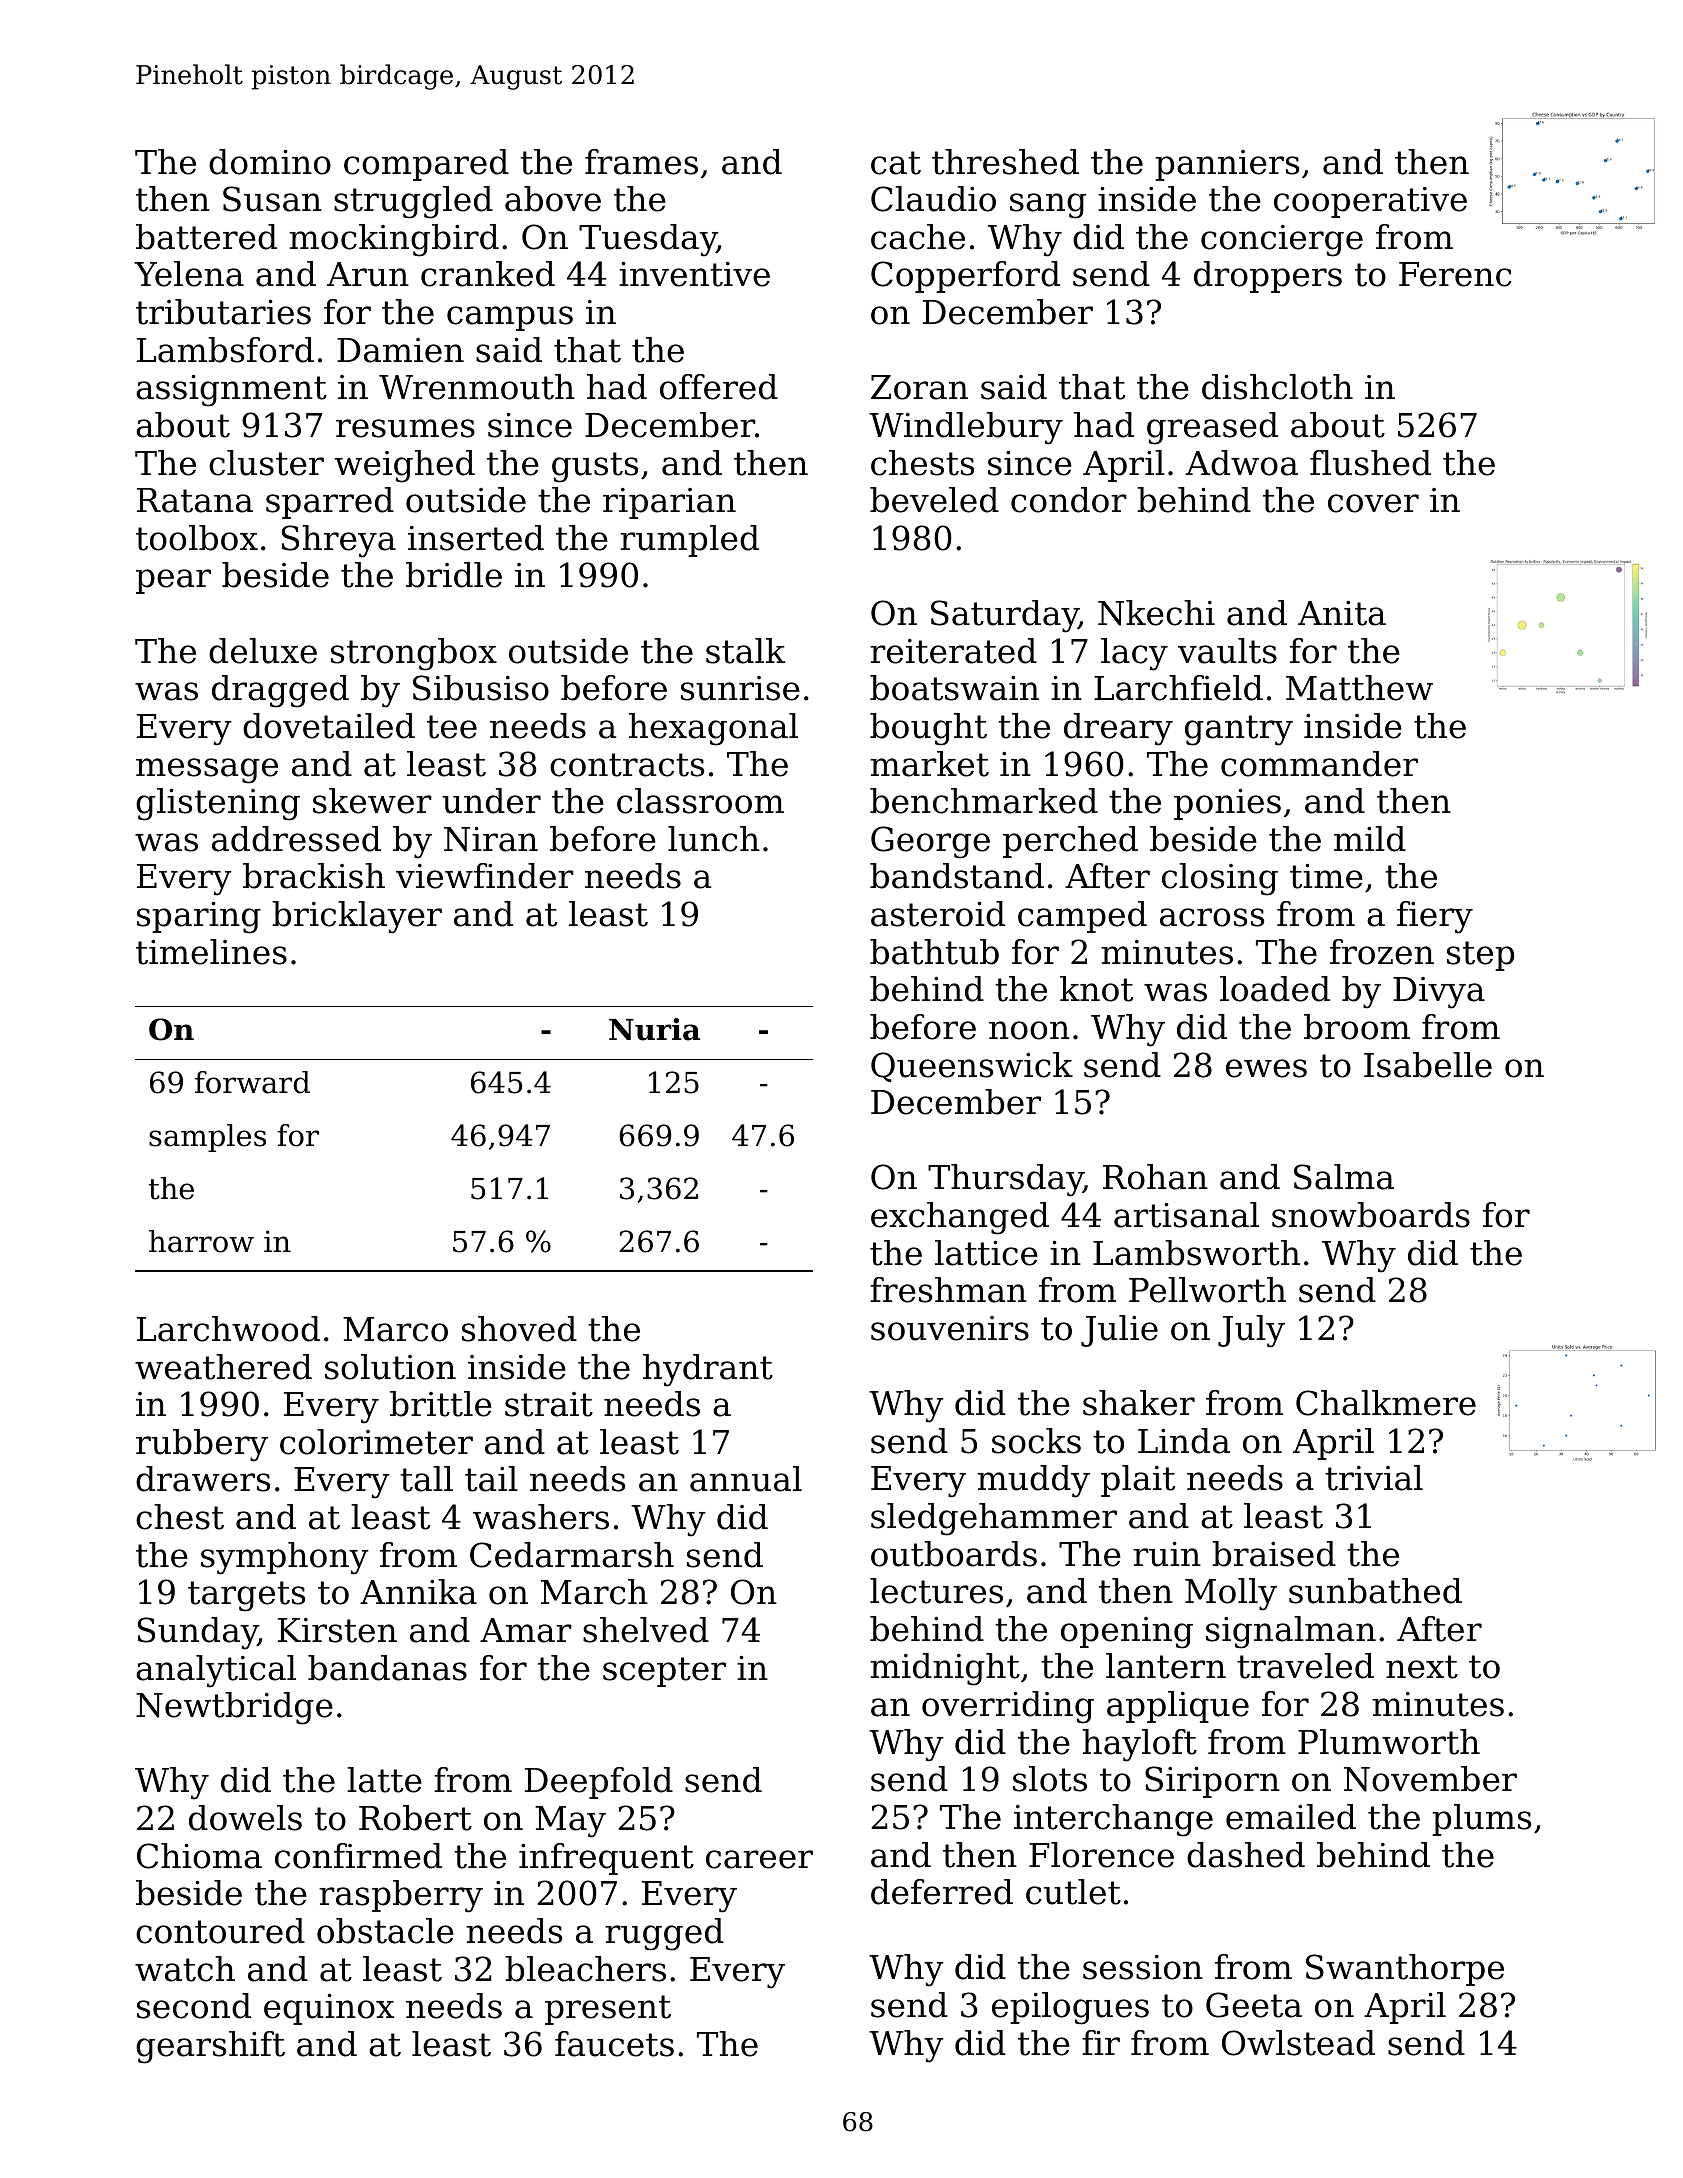 Image resolution: width=1683 pixels, height=2178 pixels. What do you see at coordinates (481, 688) in the screenshot?
I see `Sibusiso` at bounding box center [481, 688].
